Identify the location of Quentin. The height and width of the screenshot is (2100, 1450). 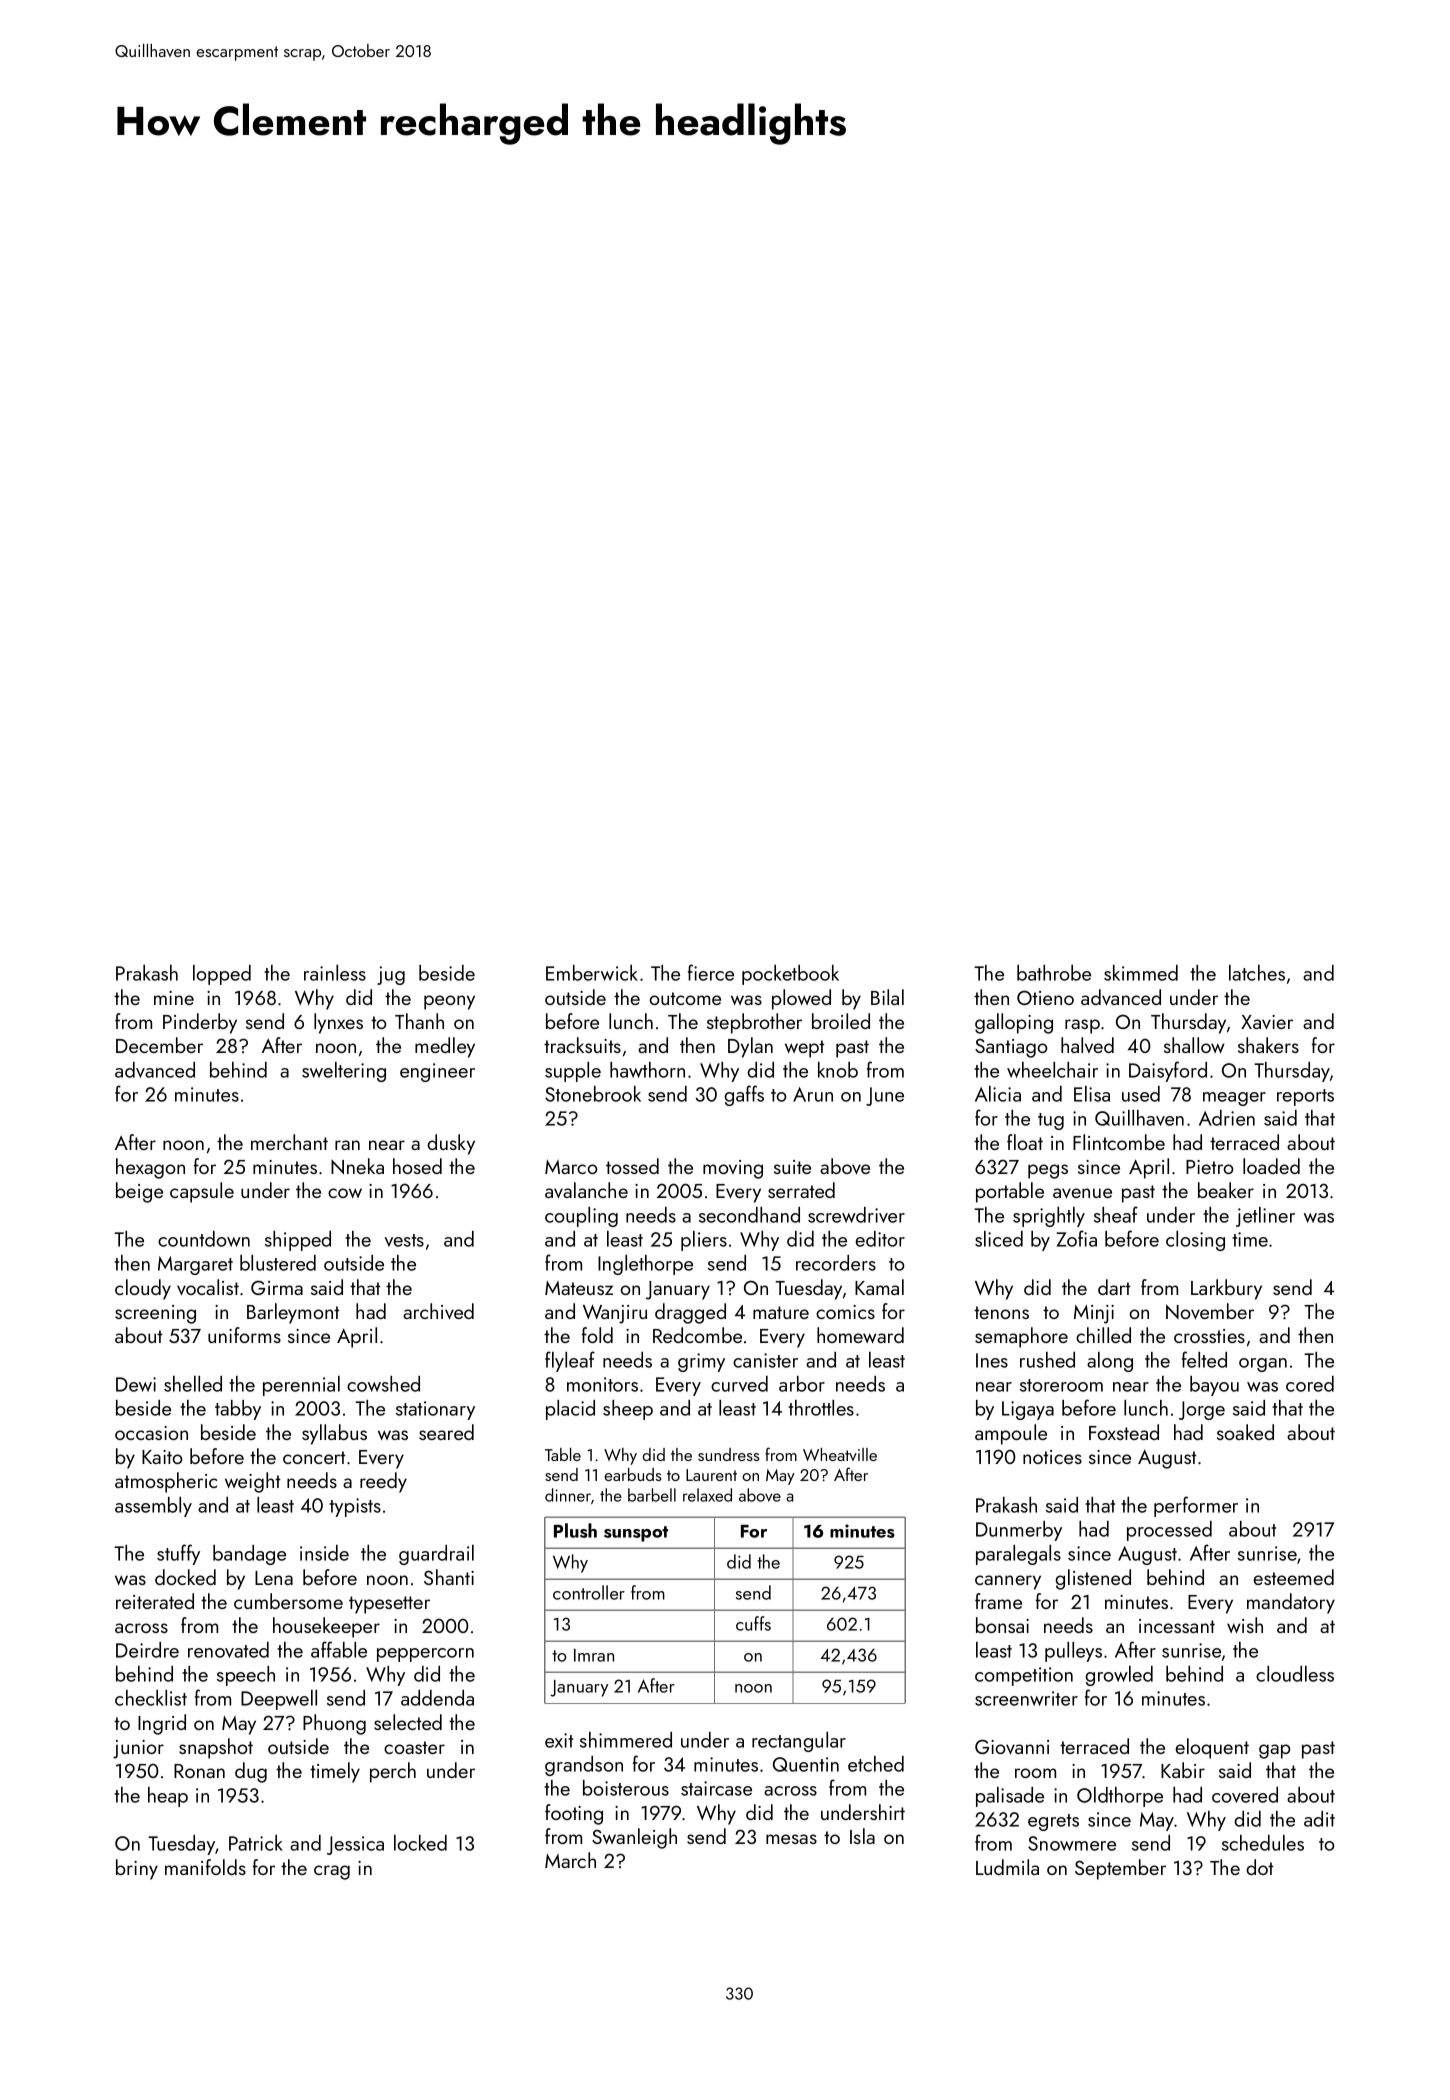
(806, 1764).
